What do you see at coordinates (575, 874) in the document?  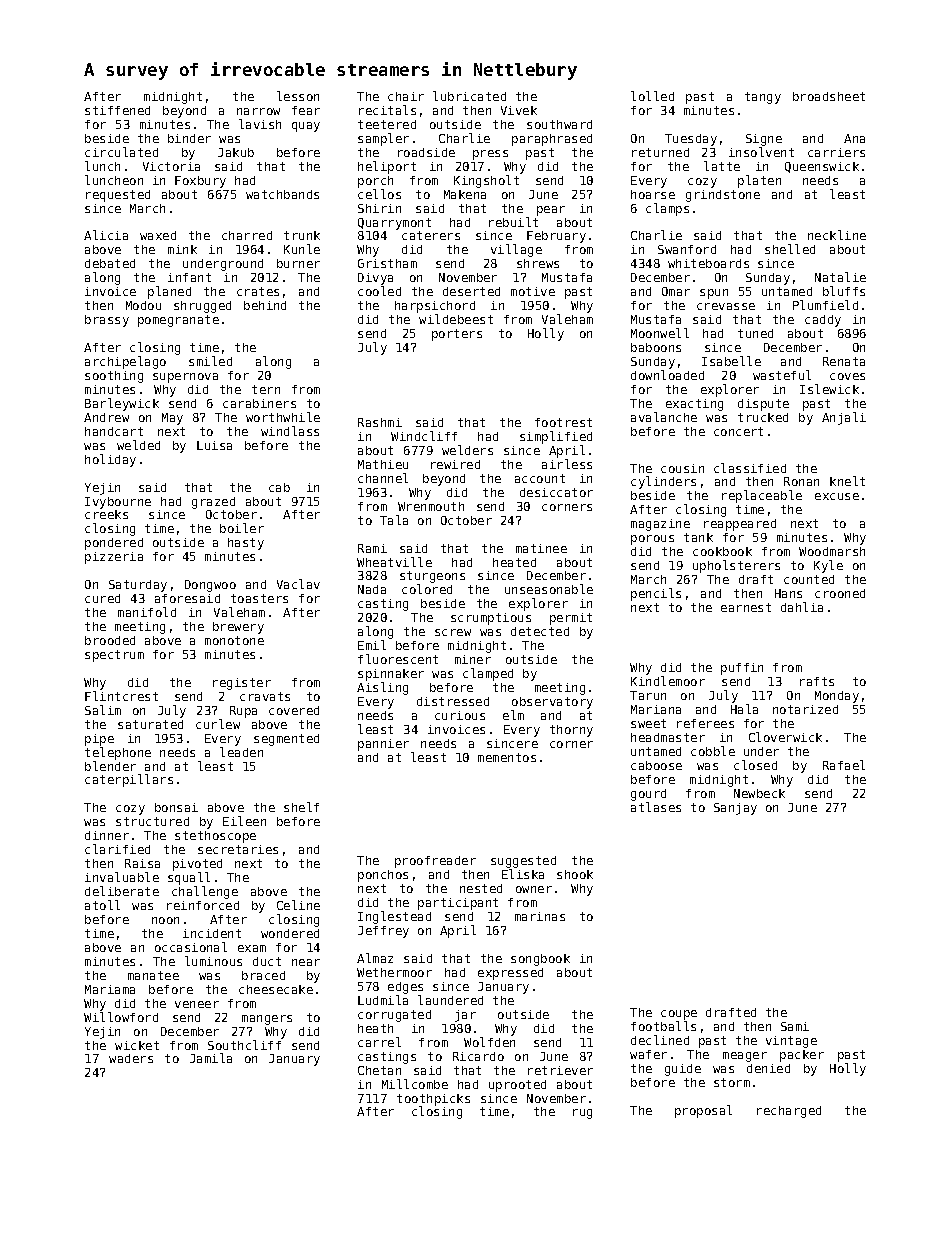 I see `shook` at bounding box center [575, 874].
